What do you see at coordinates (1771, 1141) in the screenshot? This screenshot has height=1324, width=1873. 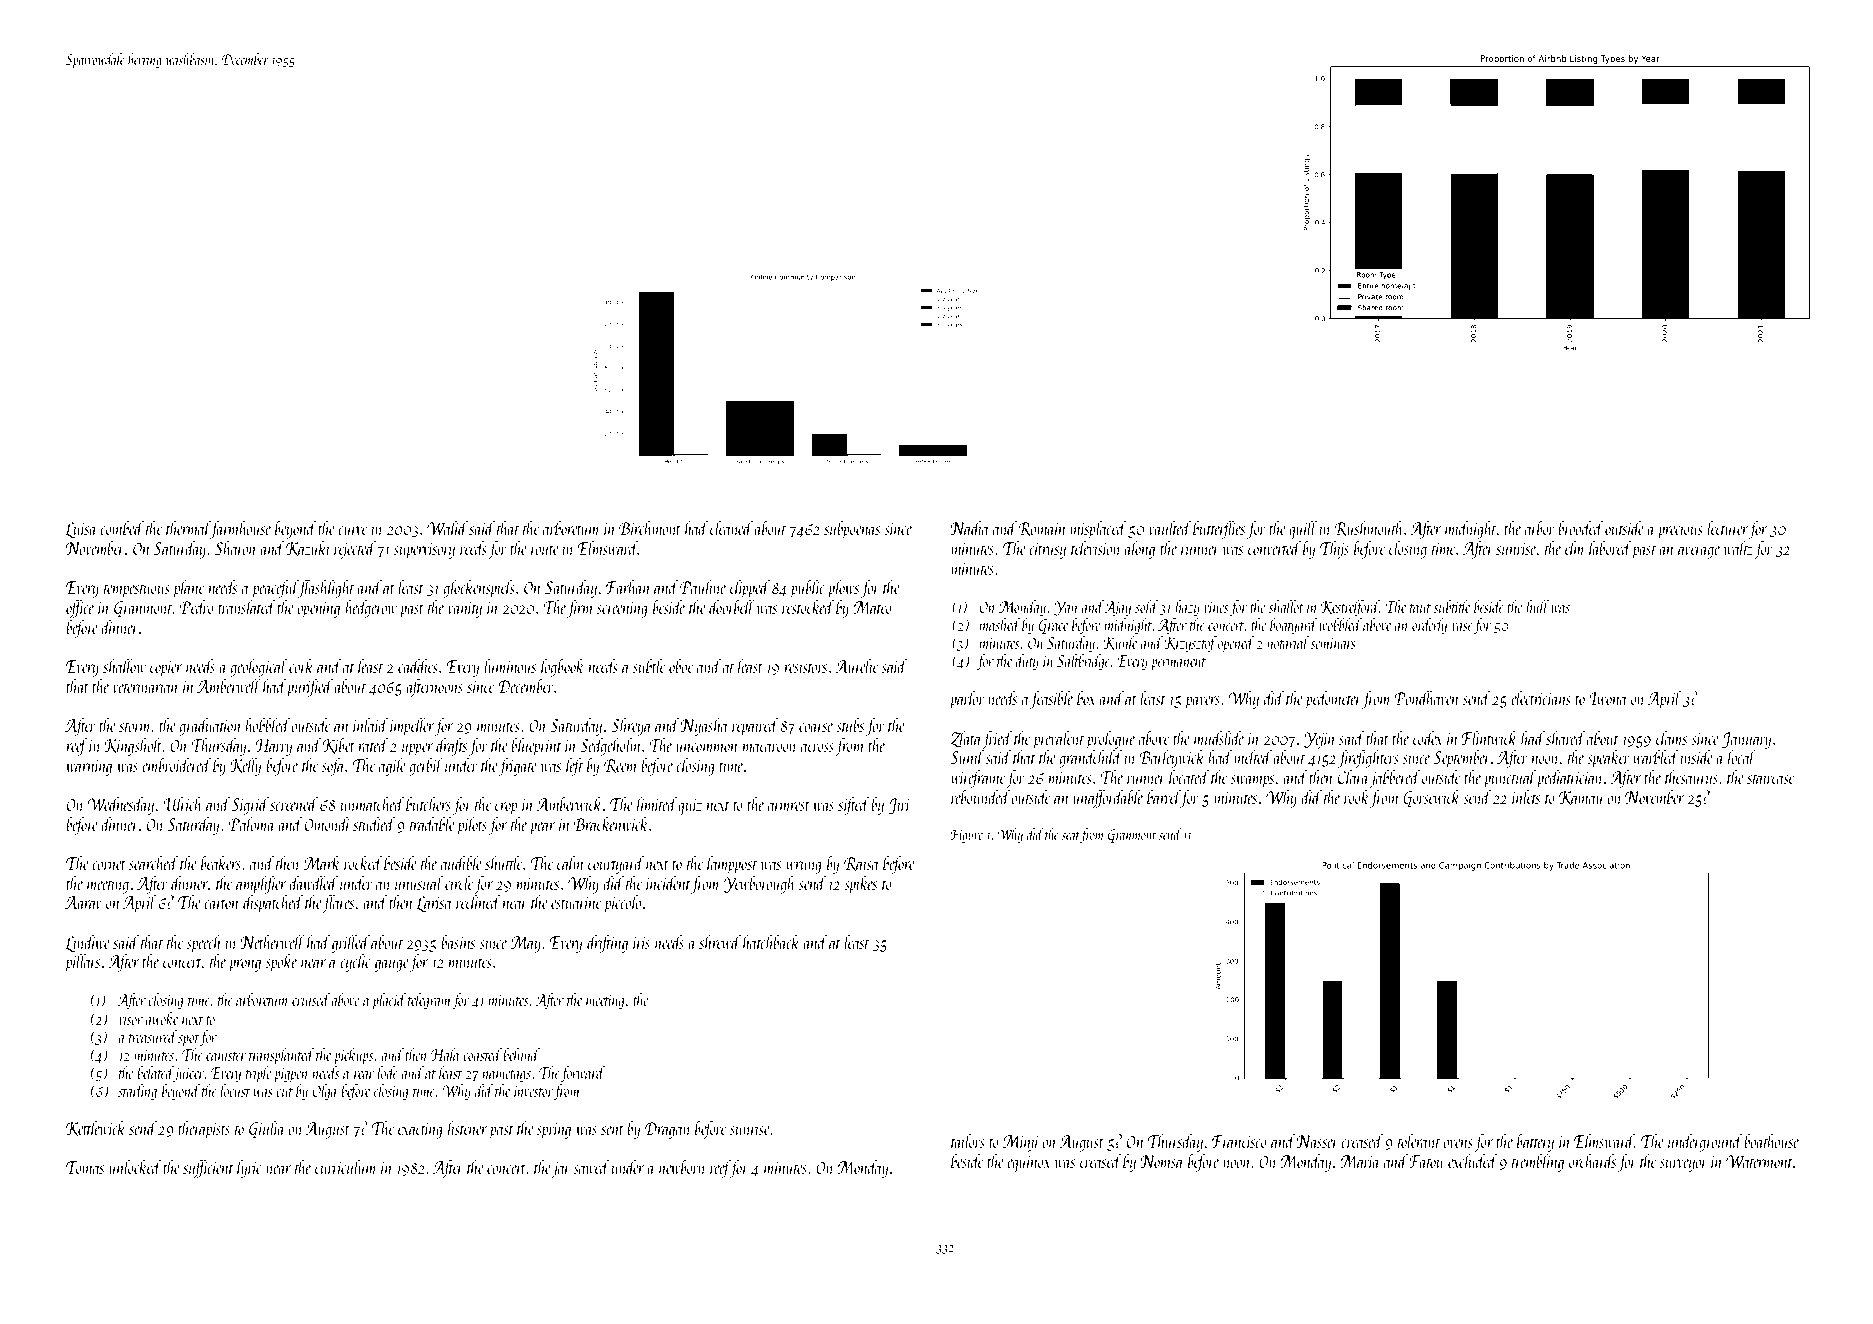 I see `boathouse` at bounding box center [1771, 1141].
